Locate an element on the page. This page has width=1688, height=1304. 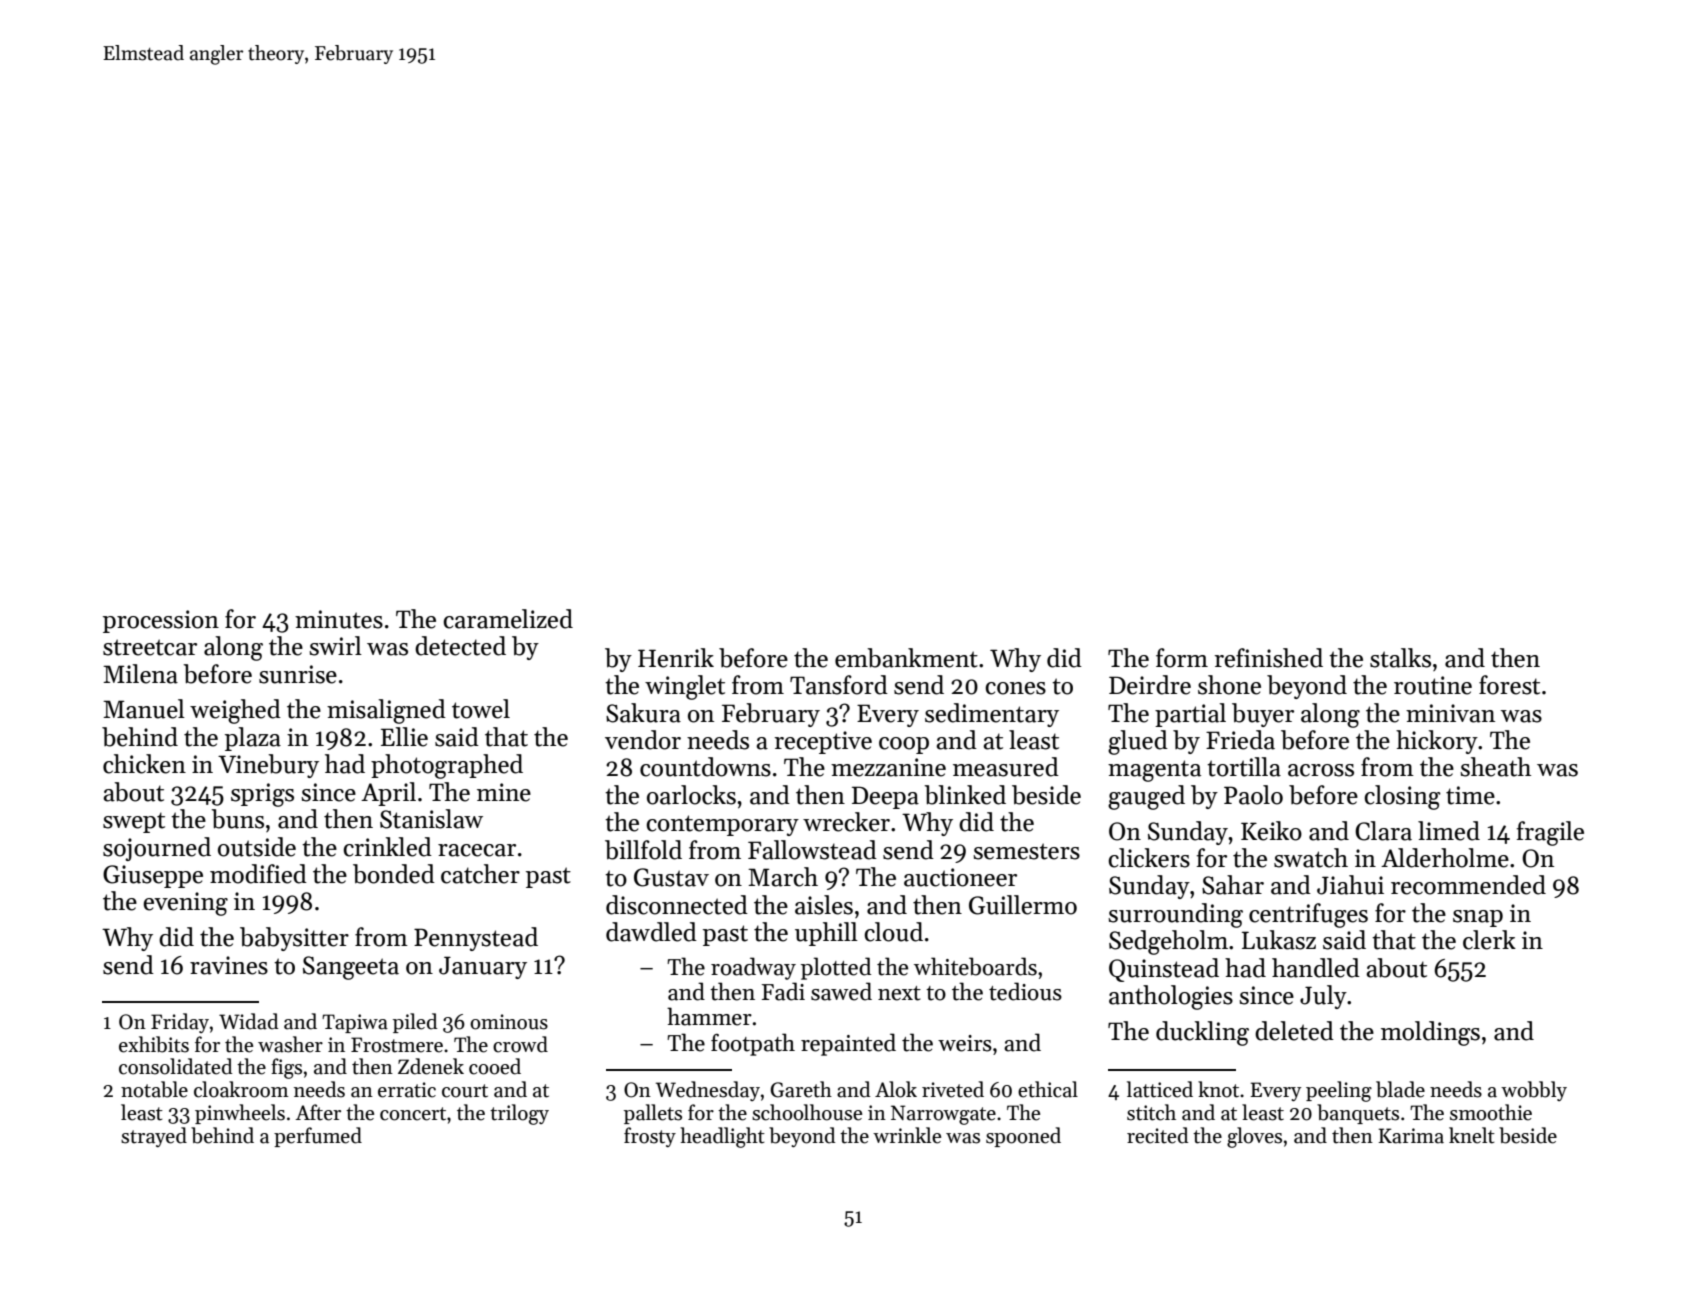
recommended is located at coordinates (1468, 885).
